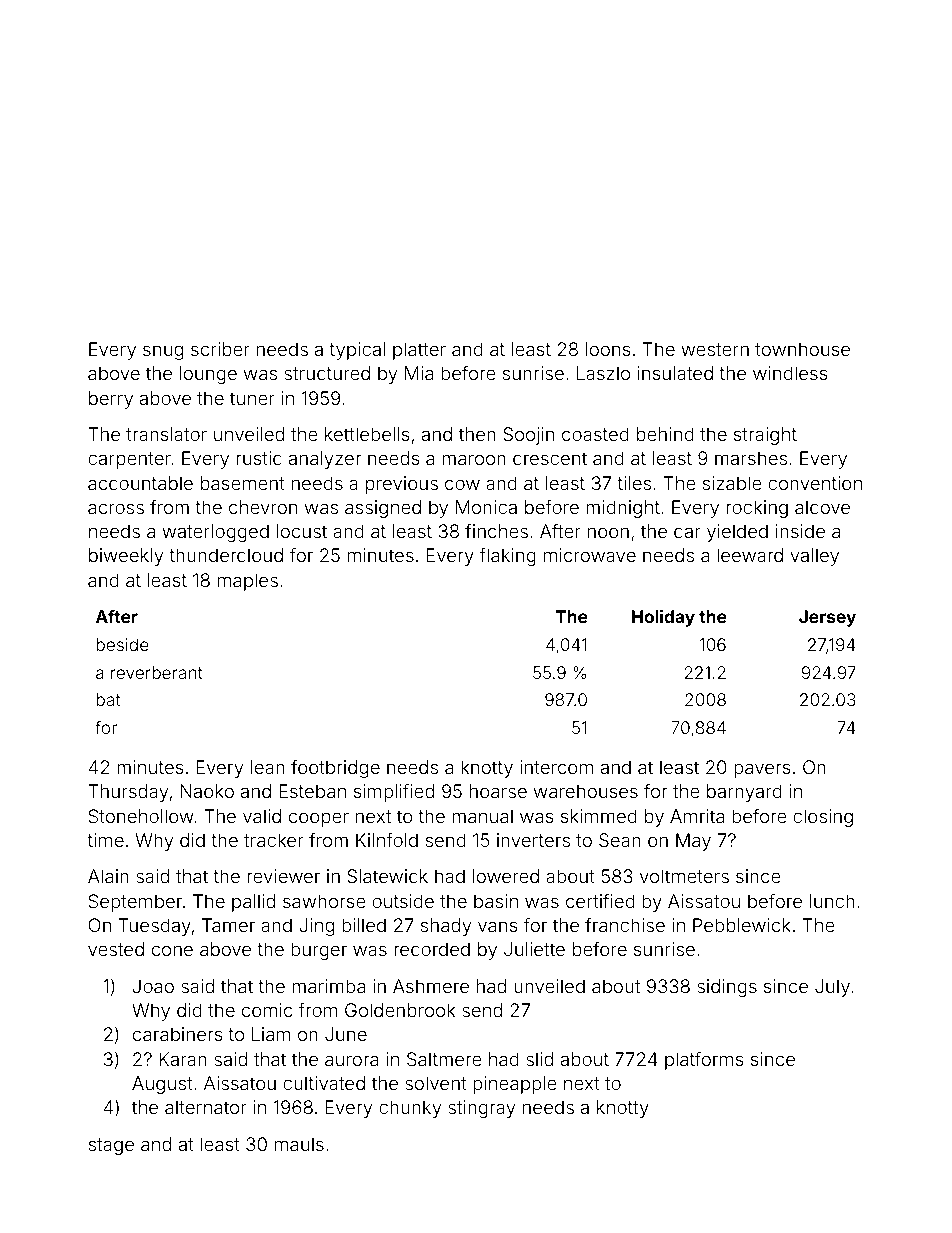 This screenshot has width=952, height=1233. What do you see at coordinates (715, 349) in the screenshot?
I see `western` at bounding box center [715, 349].
